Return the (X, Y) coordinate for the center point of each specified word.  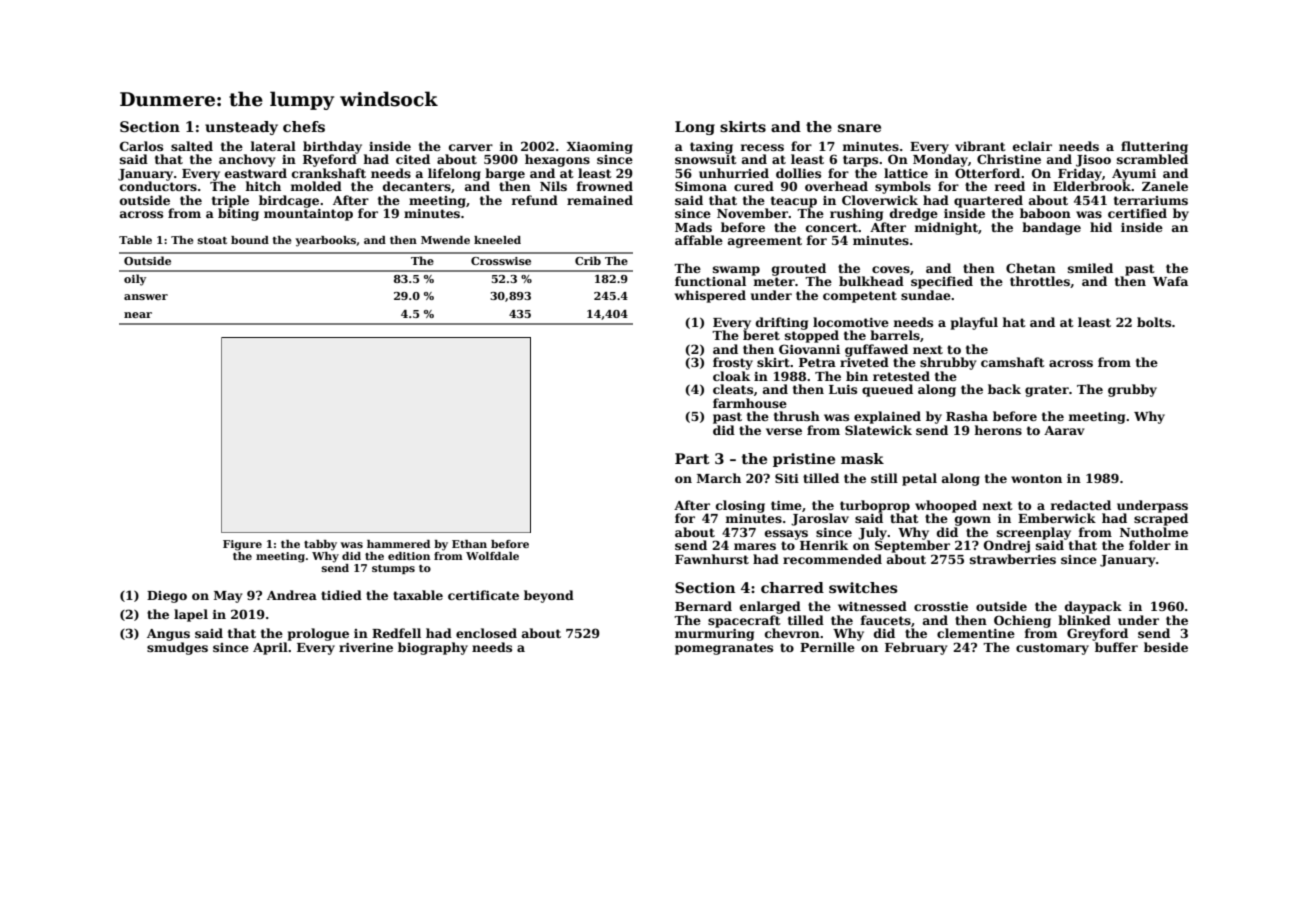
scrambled (1152, 159)
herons (998, 430)
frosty (733, 363)
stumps (393, 569)
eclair (1032, 146)
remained (600, 200)
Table (135, 240)
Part (692, 458)
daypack (1093, 607)
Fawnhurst (712, 559)
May (228, 597)
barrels (895, 335)
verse (784, 431)
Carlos (141, 146)
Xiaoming (600, 148)
